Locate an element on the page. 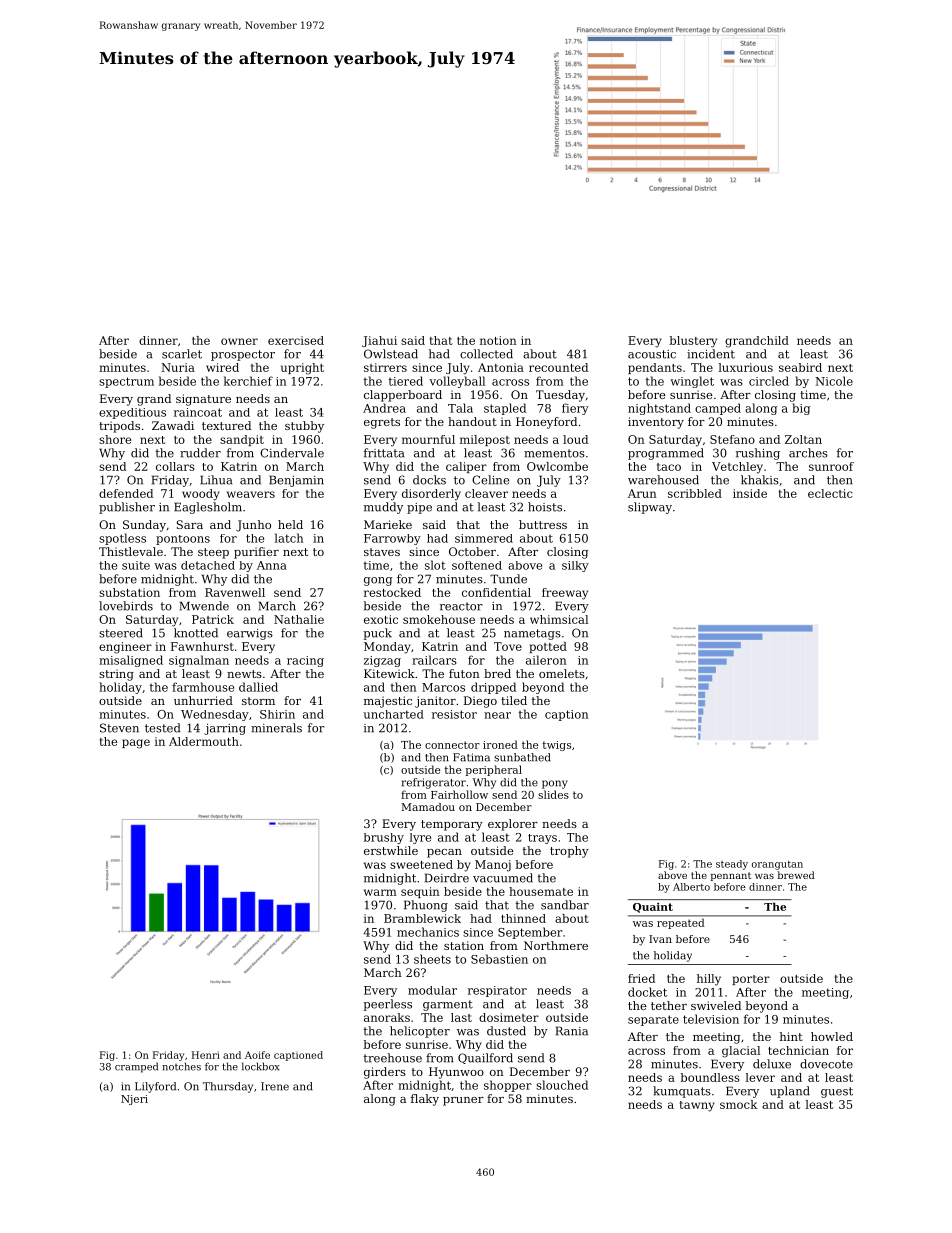 The width and height of the document is (952, 1233). blustery is located at coordinates (693, 342).
